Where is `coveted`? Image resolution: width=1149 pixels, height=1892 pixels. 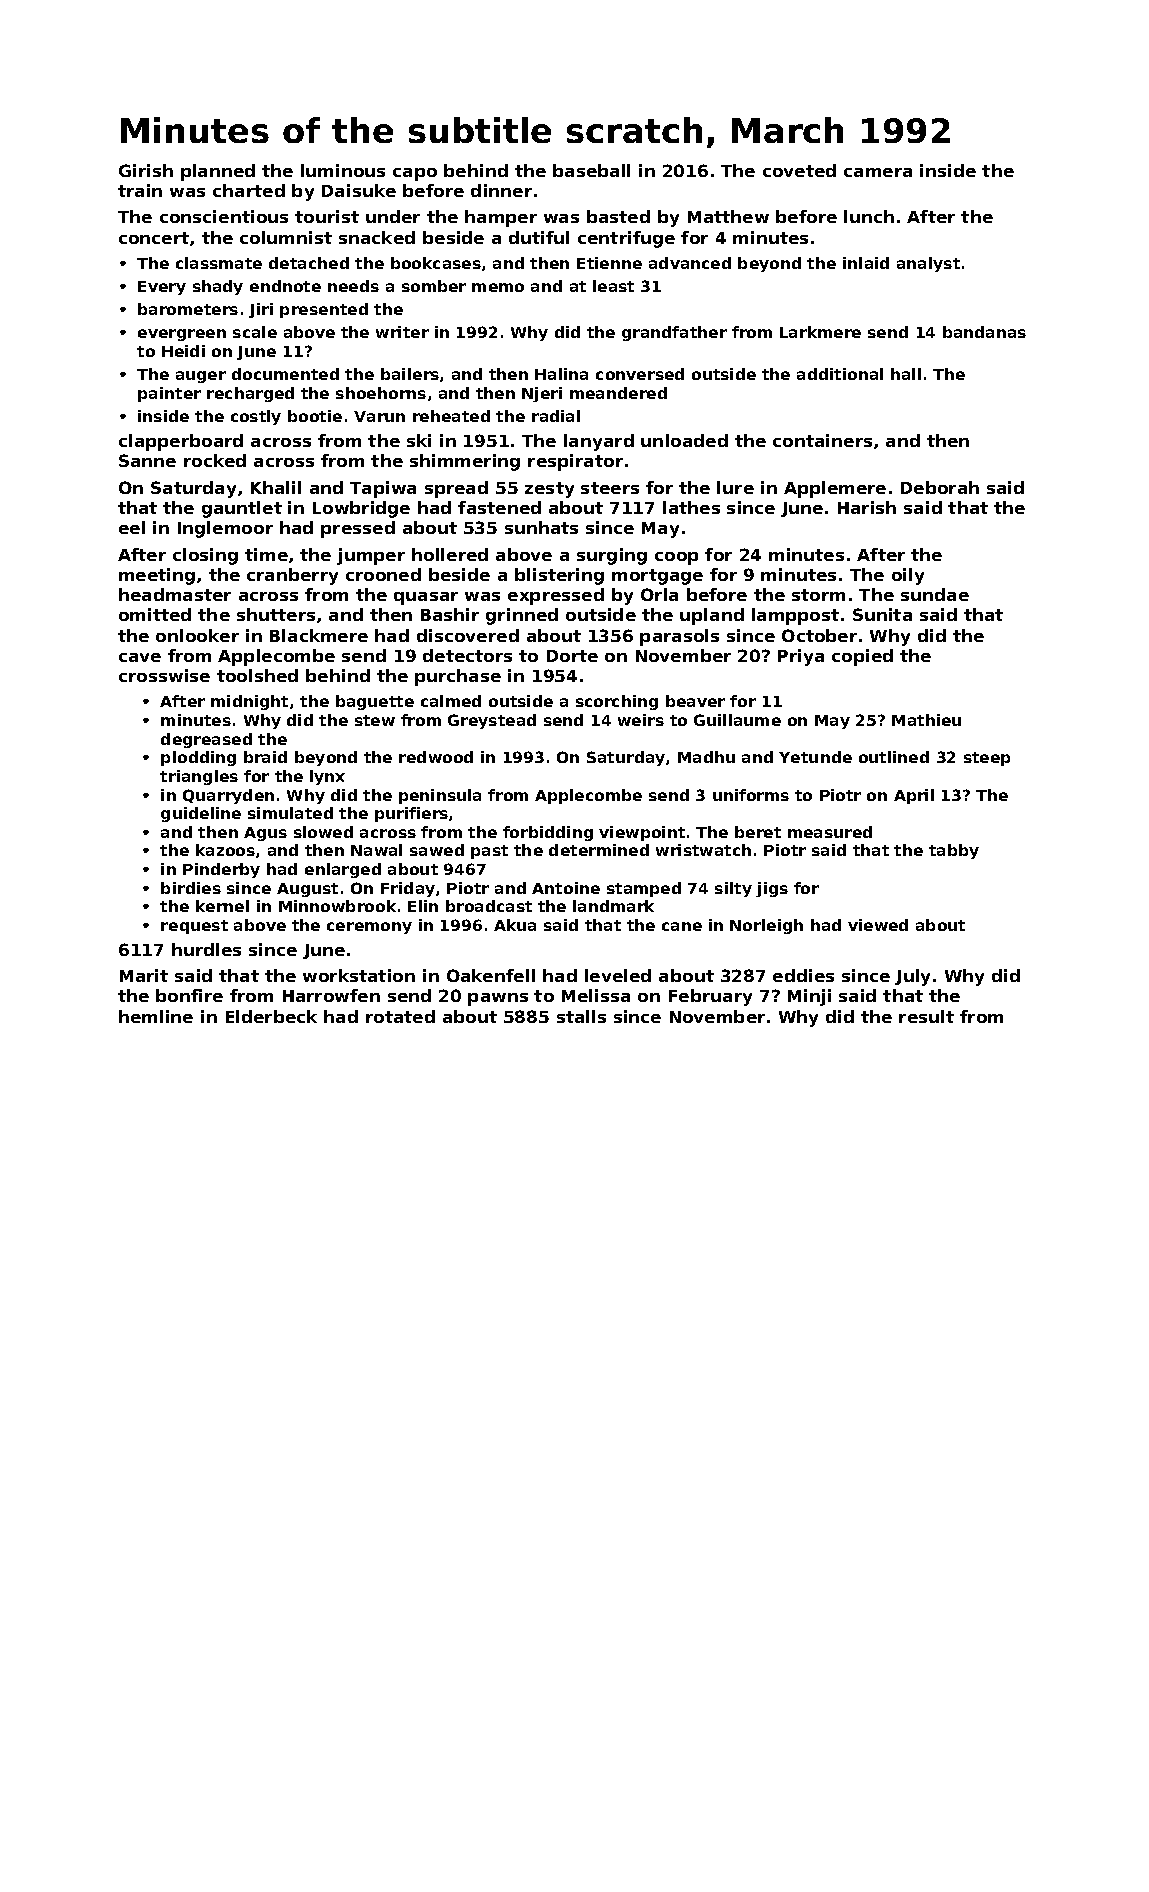 coveted is located at coordinates (799, 170).
